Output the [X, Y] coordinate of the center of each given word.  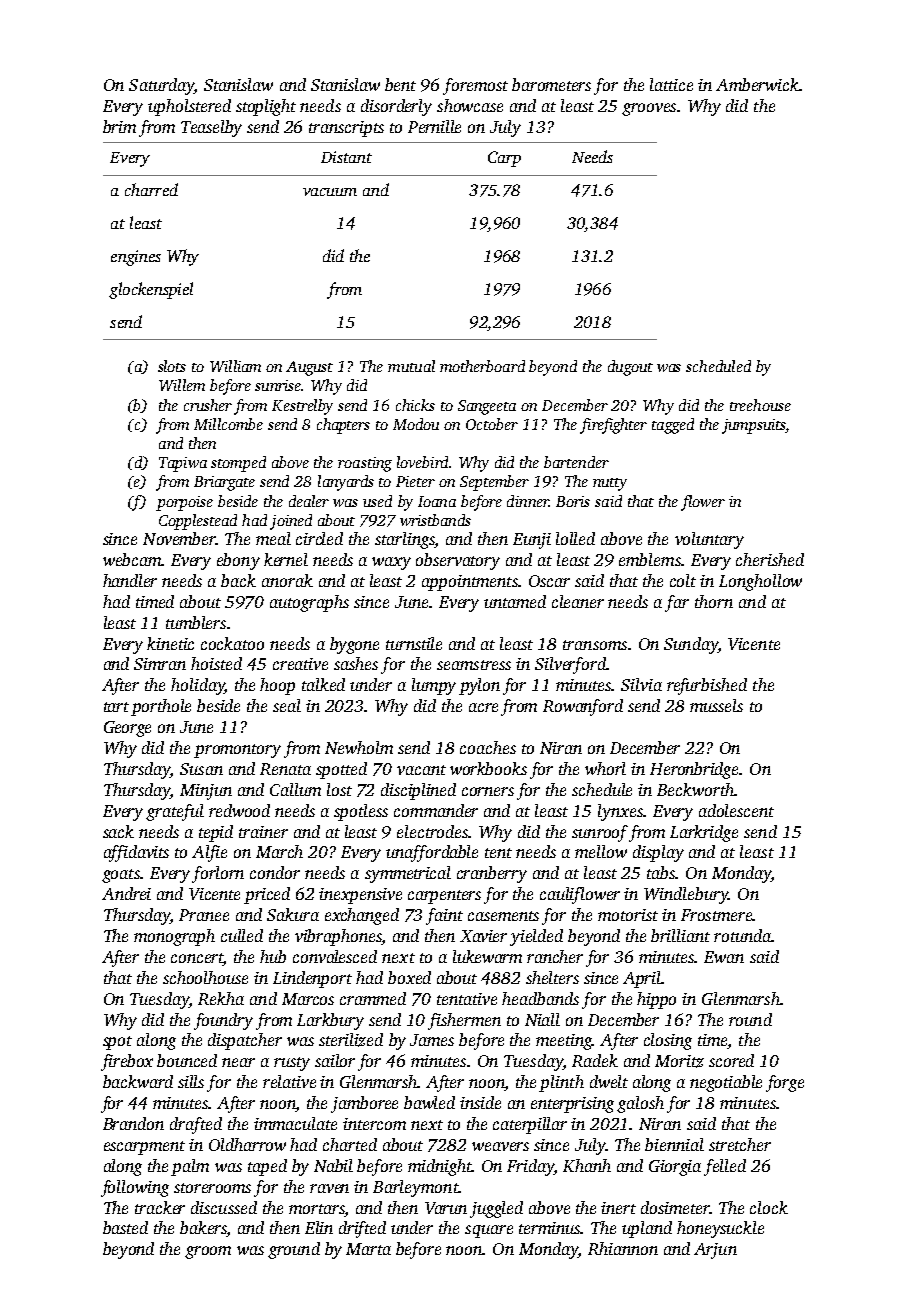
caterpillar [530, 1125]
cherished [770, 559]
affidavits [136, 853]
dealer [309, 501]
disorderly [396, 107]
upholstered [189, 107]
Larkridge [704, 833]
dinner [528, 501]
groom [208, 1252]
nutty [610, 484]
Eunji [532, 541]
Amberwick [757, 84]
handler [130, 580]
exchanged [362, 916]
